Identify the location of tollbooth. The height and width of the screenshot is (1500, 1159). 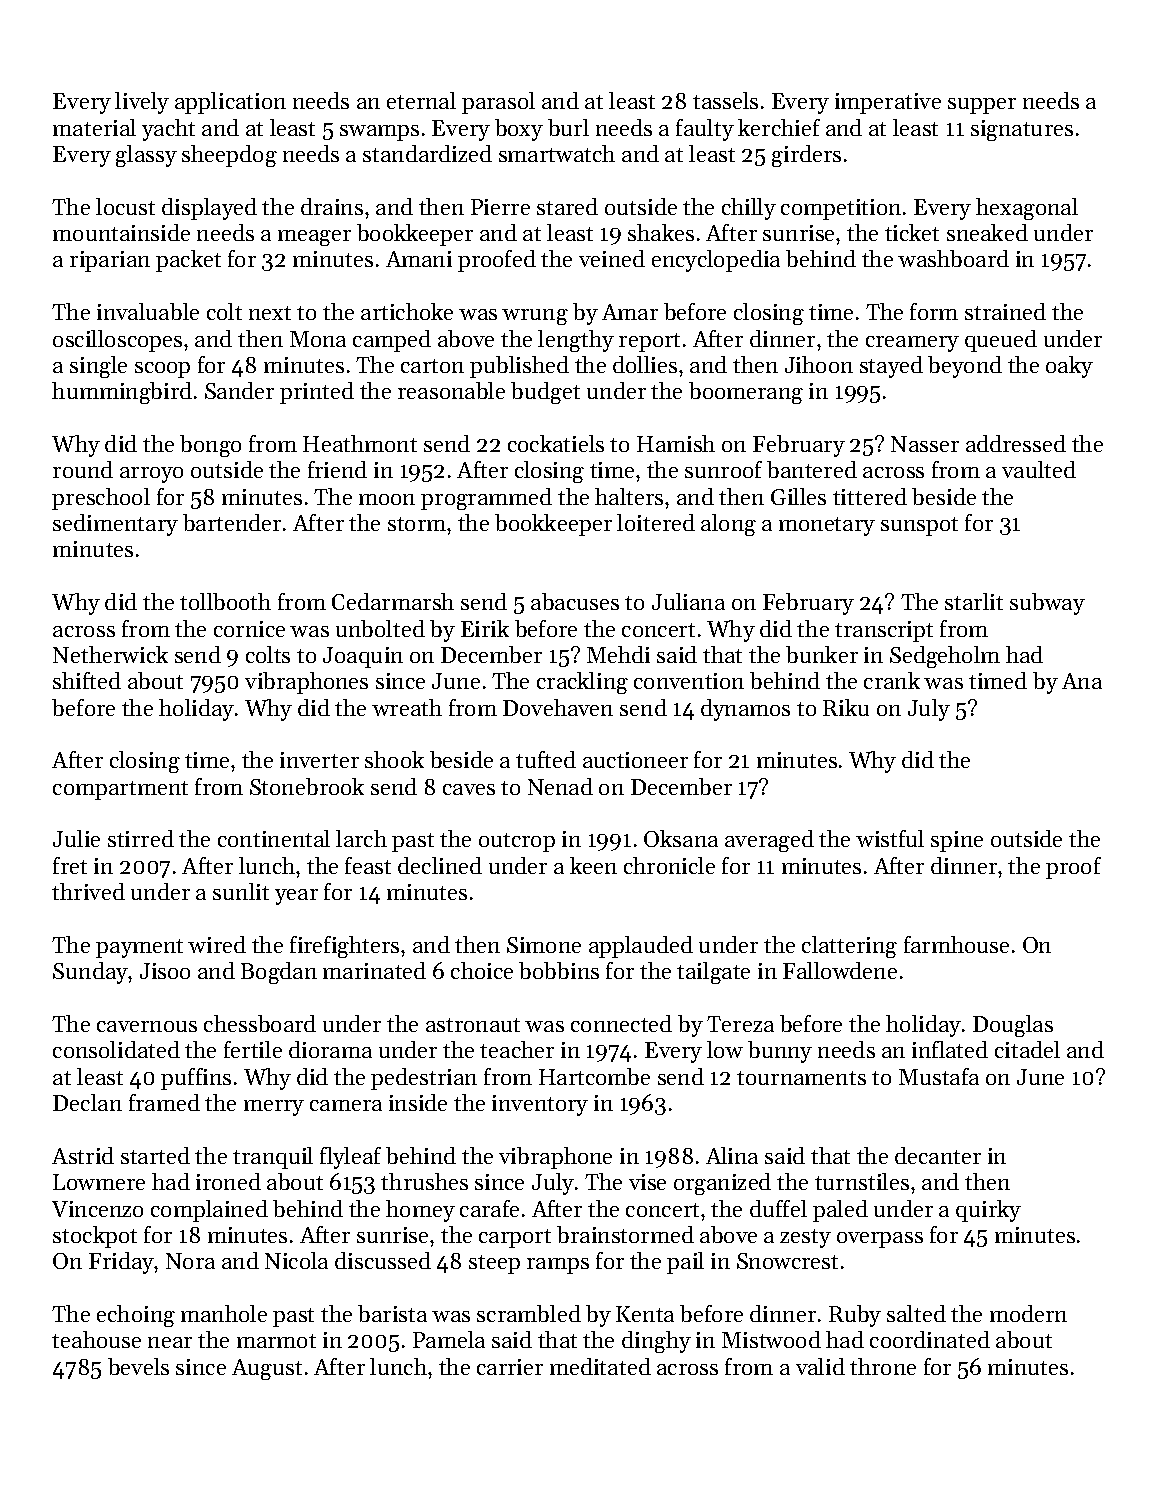
(225, 601).
